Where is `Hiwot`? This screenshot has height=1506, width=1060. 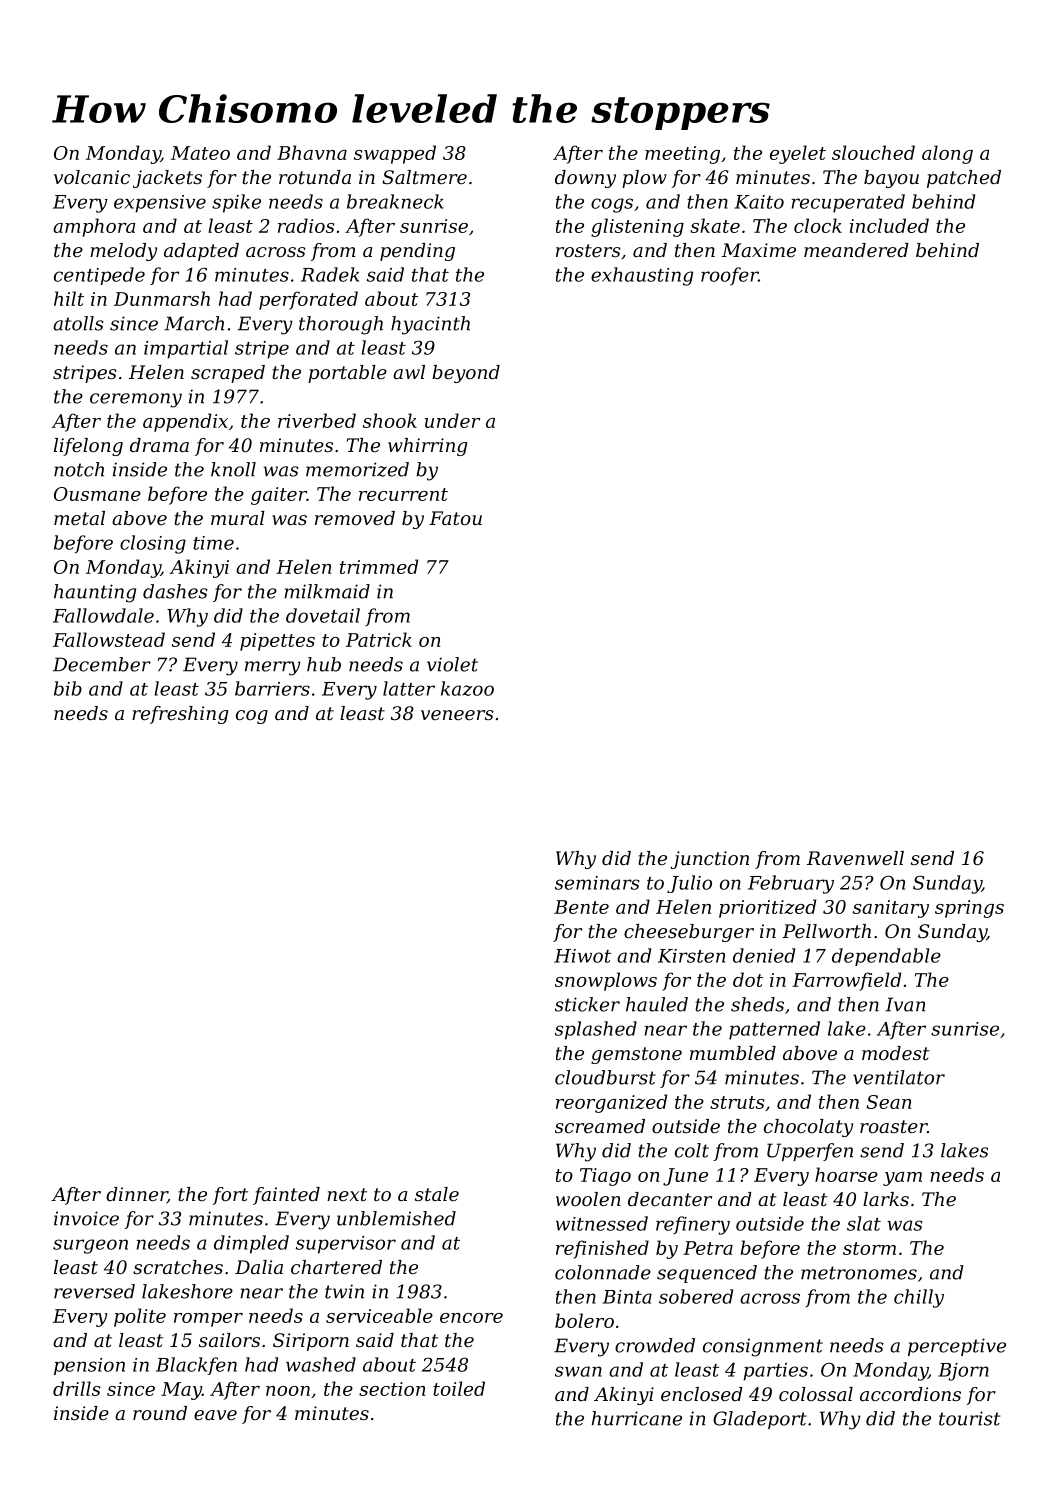 Hiwot is located at coordinates (582, 956).
